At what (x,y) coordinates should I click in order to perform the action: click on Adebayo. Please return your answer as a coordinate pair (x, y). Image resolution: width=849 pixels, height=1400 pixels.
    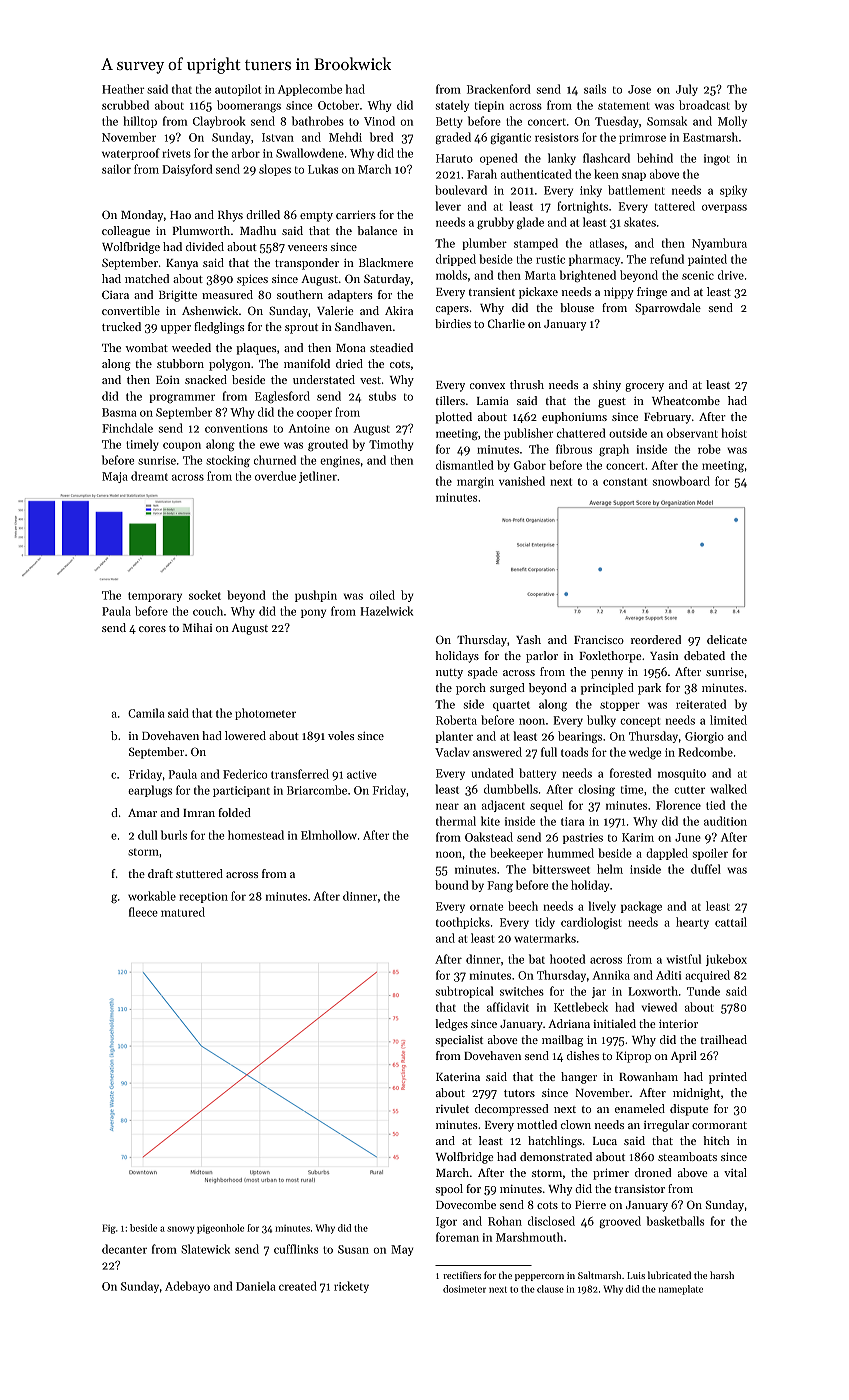
    Looking at the image, I should click on (187, 1287).
